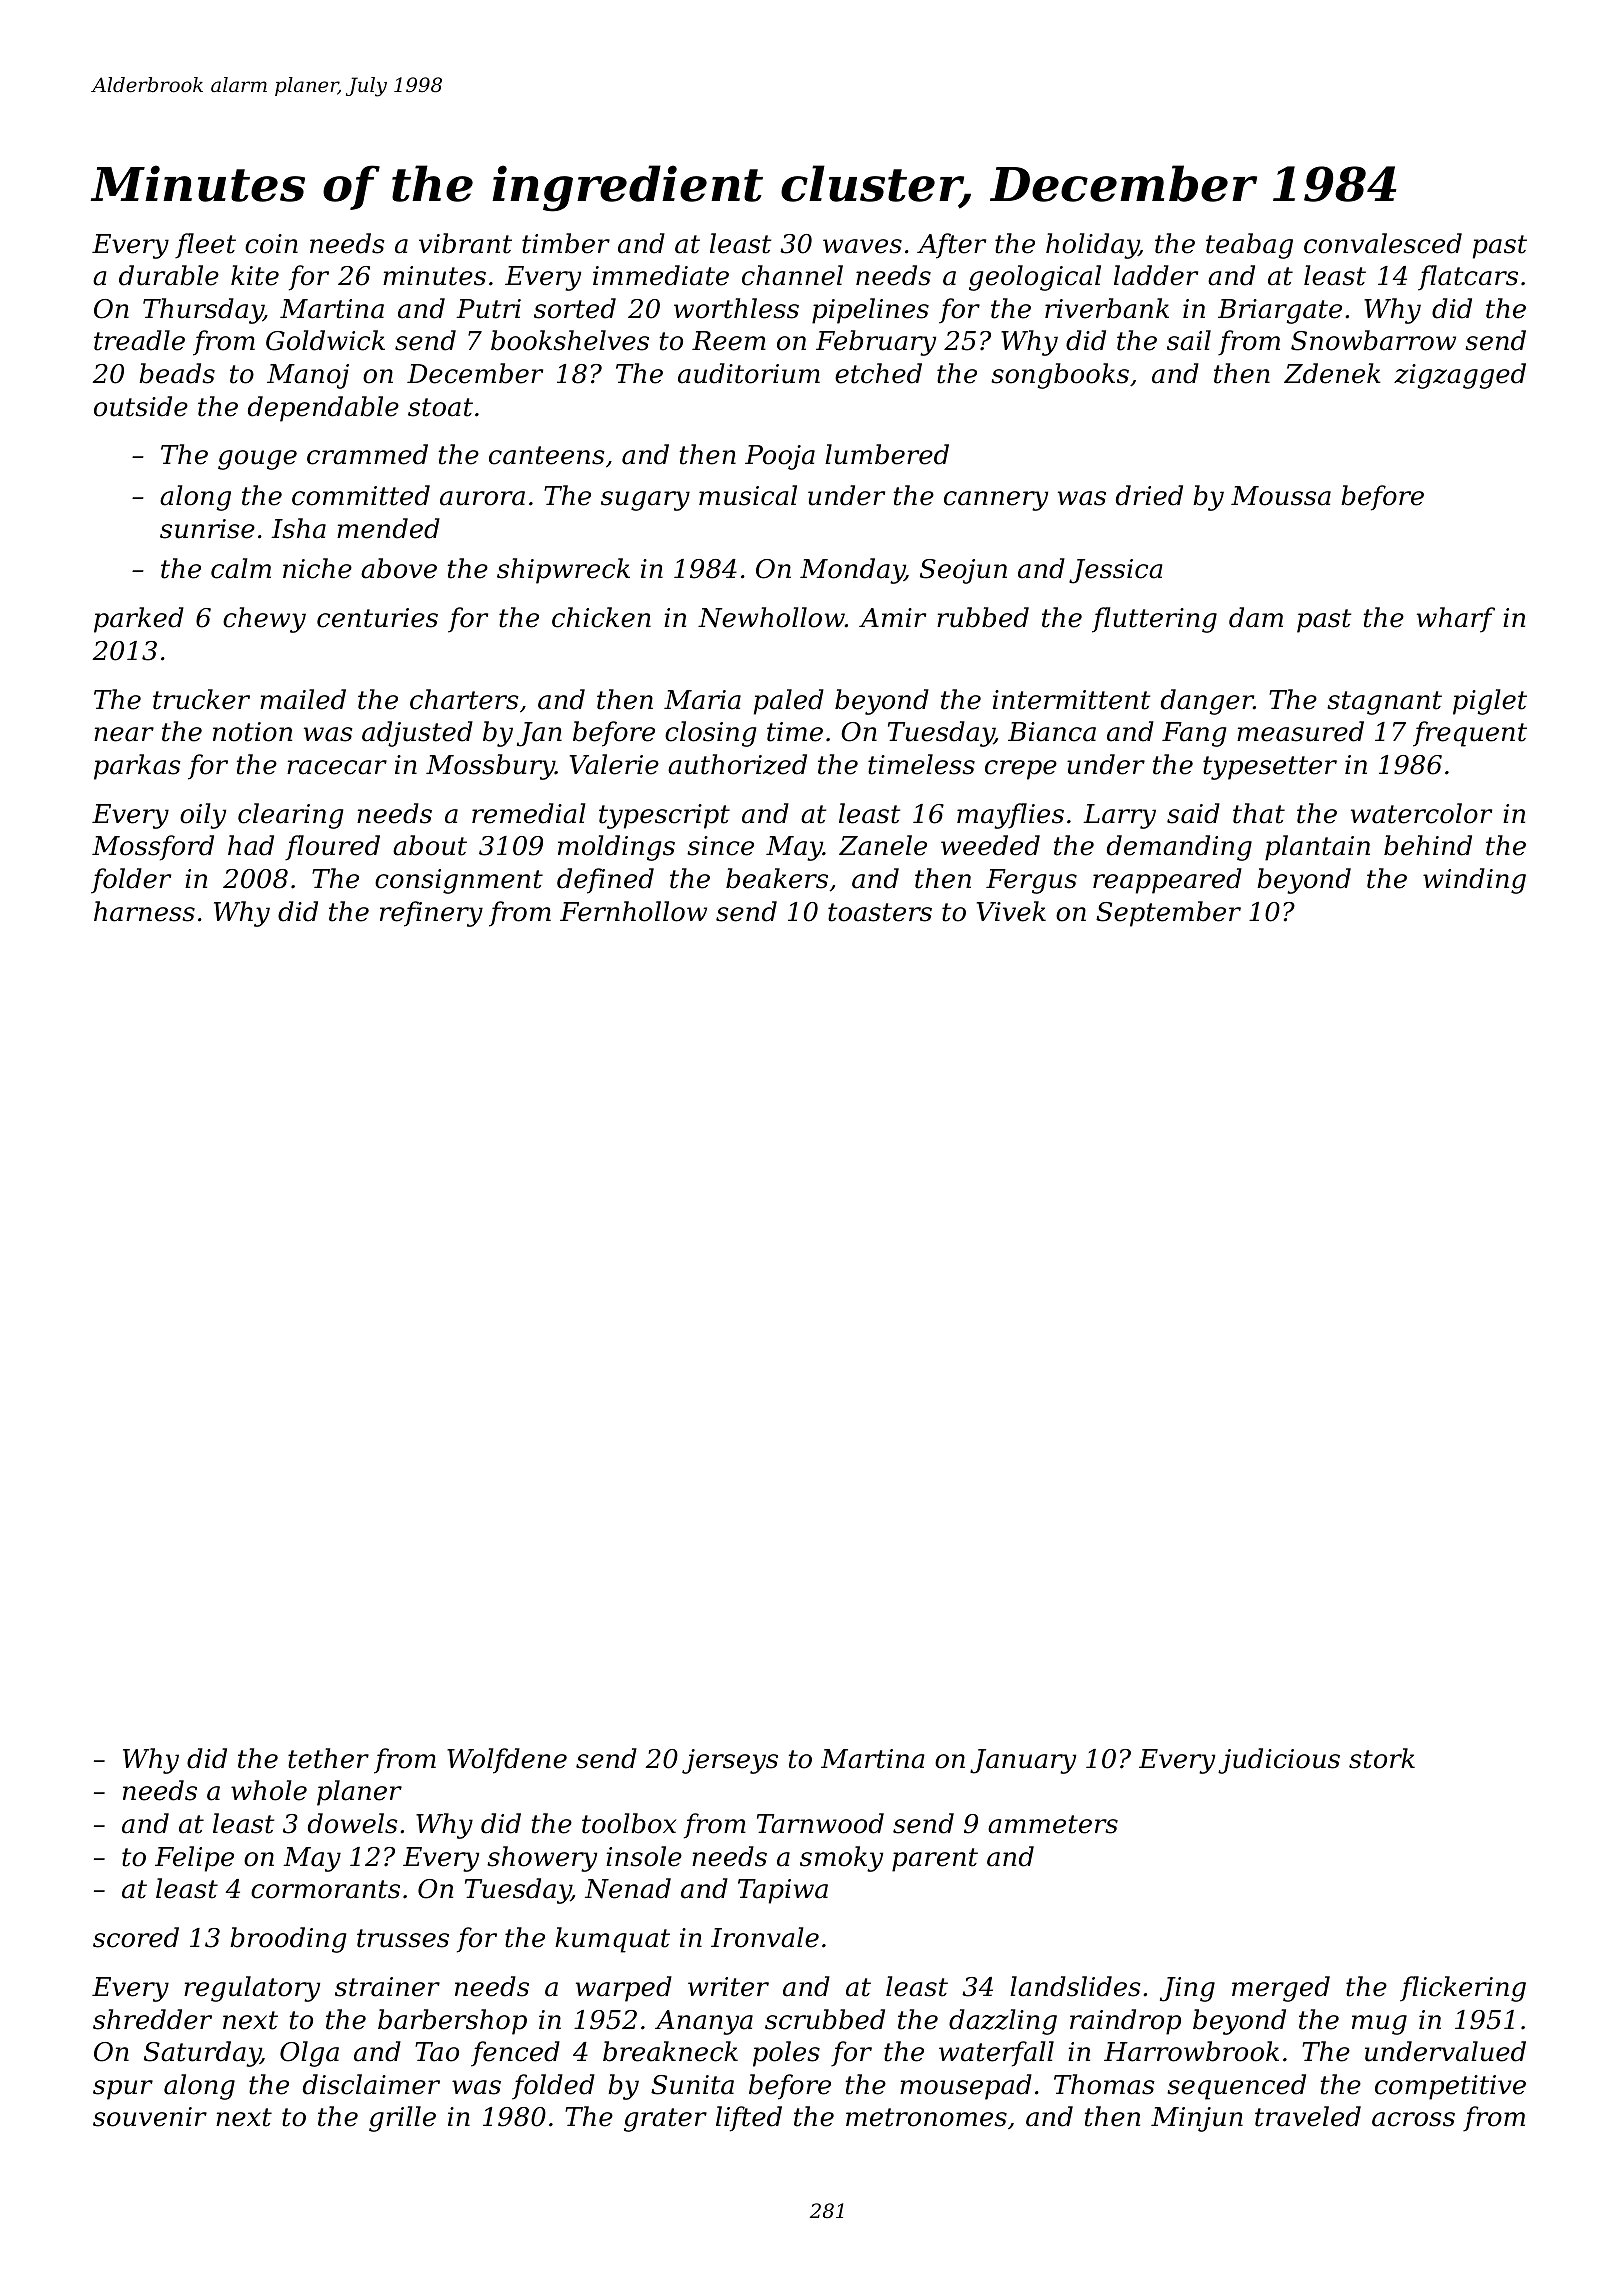 This screenshot has height=2292, width=1620. What do you see at coordinates (1413, 2119) in the screenshot?
I see `across` at bounding box center [1413, 2119].
